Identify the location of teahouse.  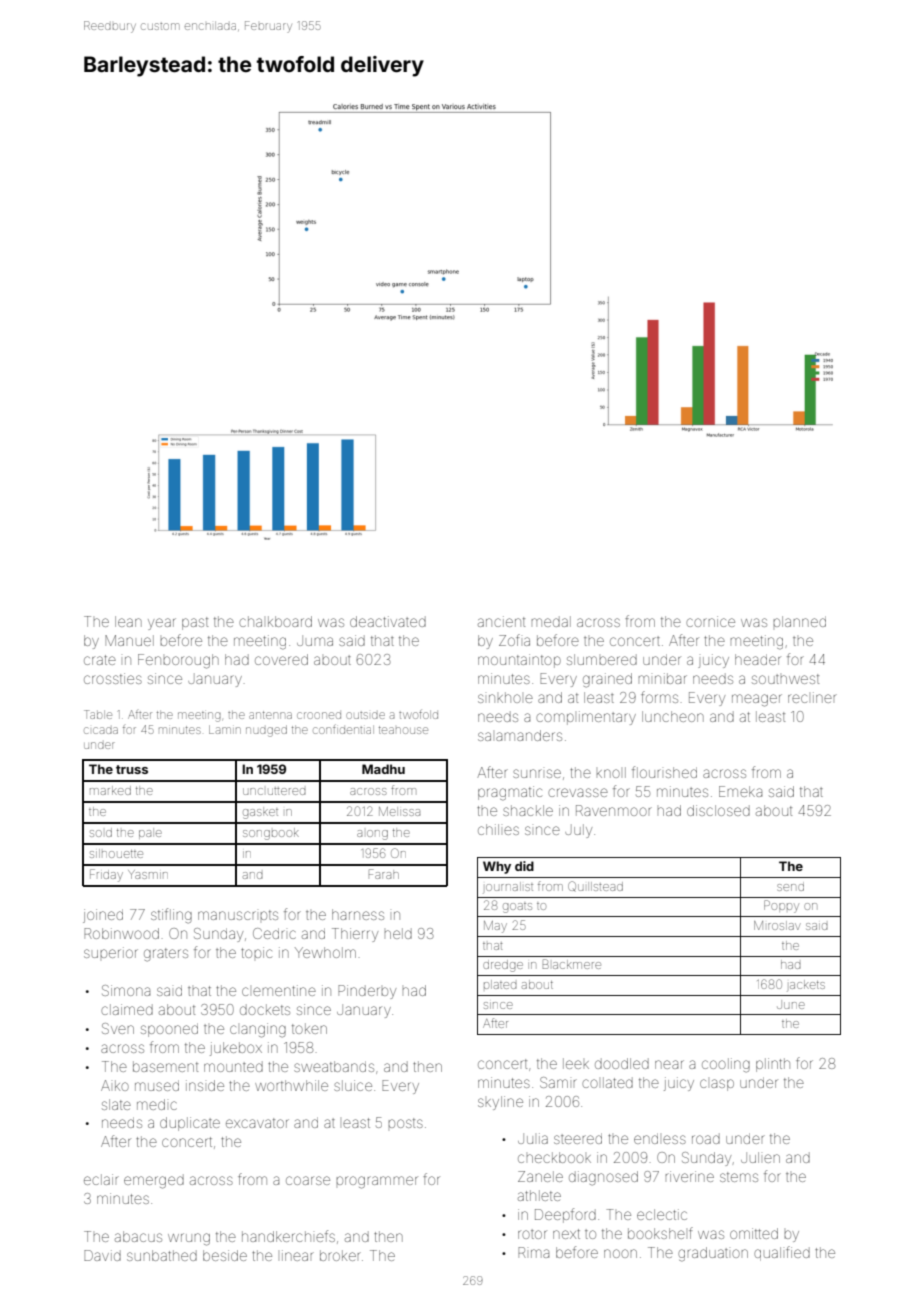
(403, 730).
